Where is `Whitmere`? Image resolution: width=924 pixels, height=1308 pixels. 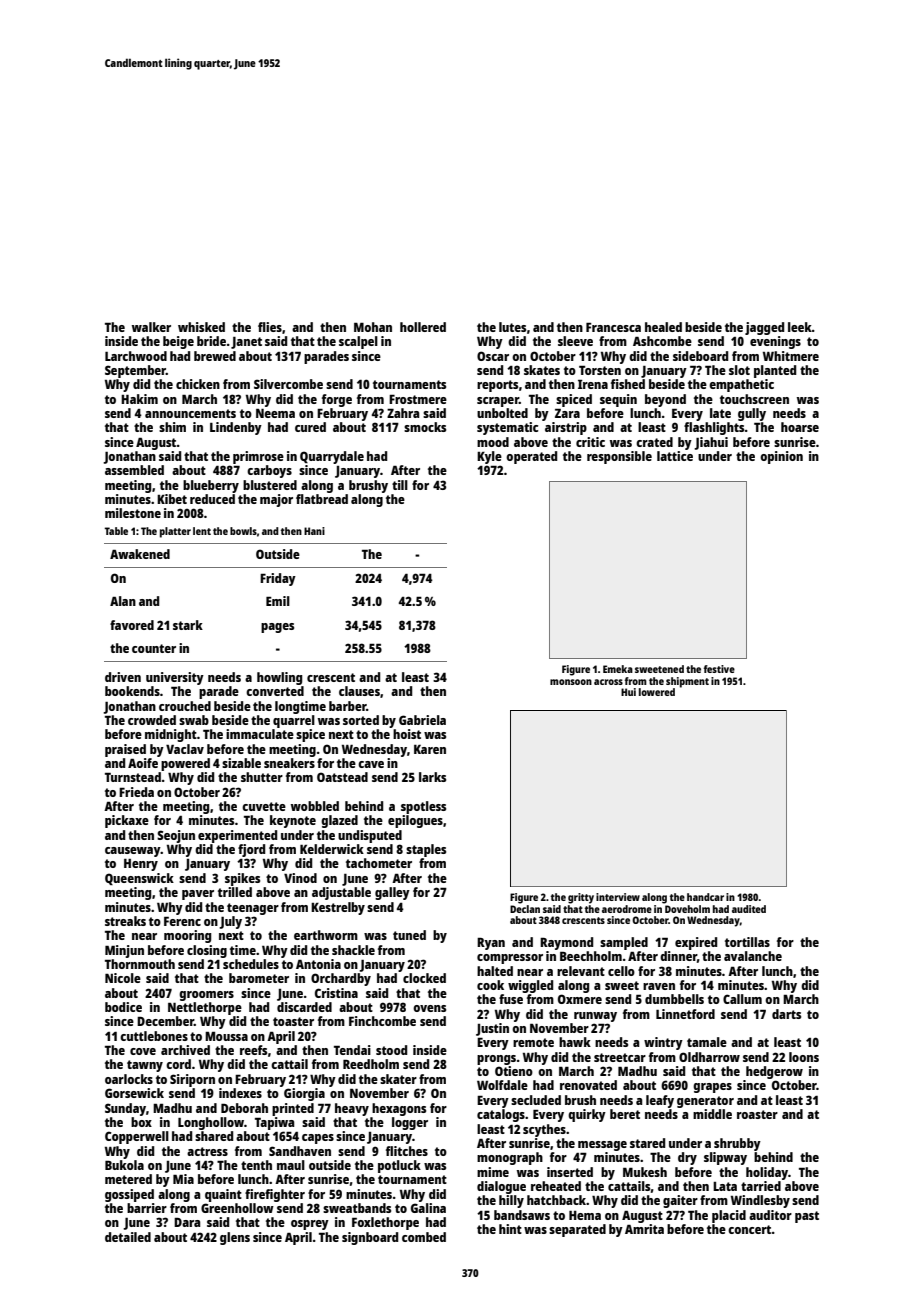
Whitmere is located at coordinates (791, 356).
